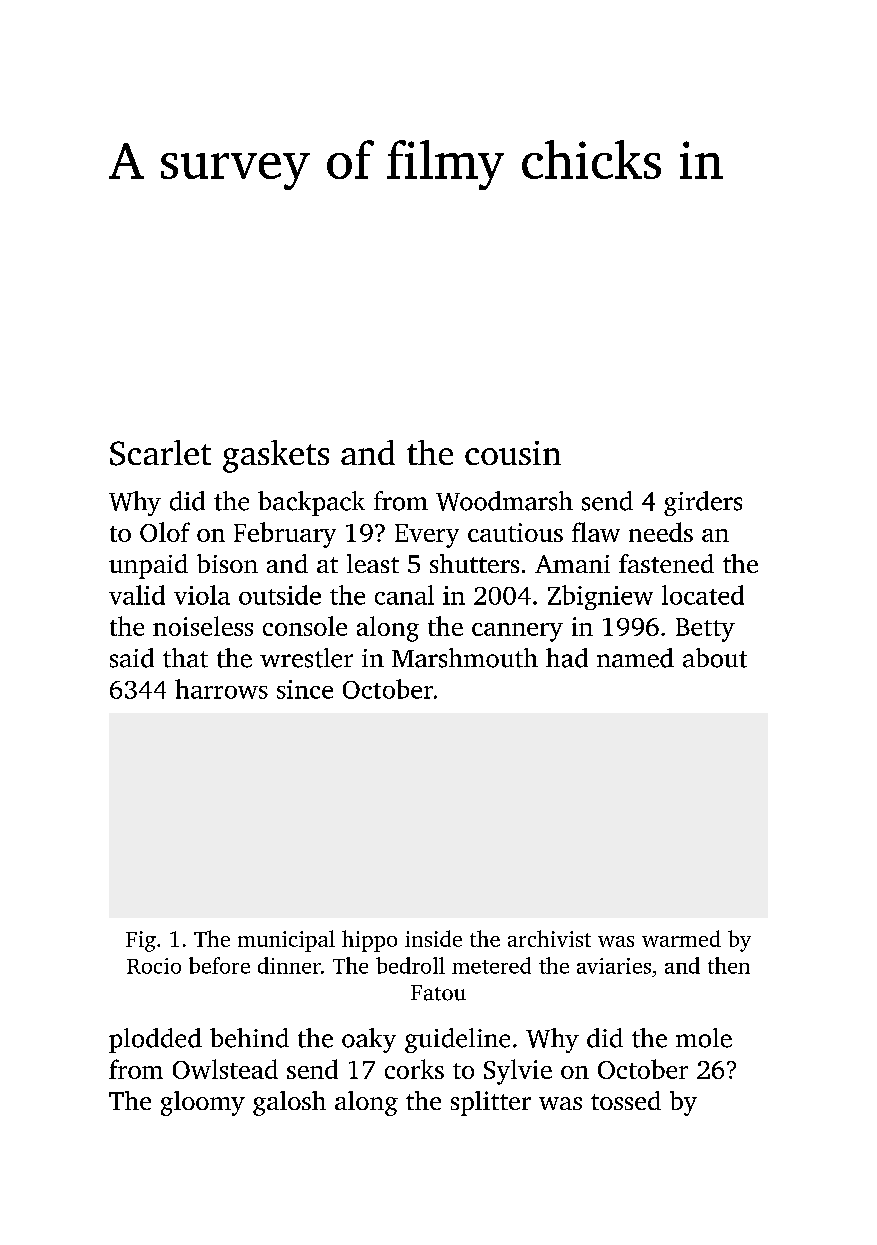 The image size is (877, 1245). I want to click on about, so click(715, 658).
